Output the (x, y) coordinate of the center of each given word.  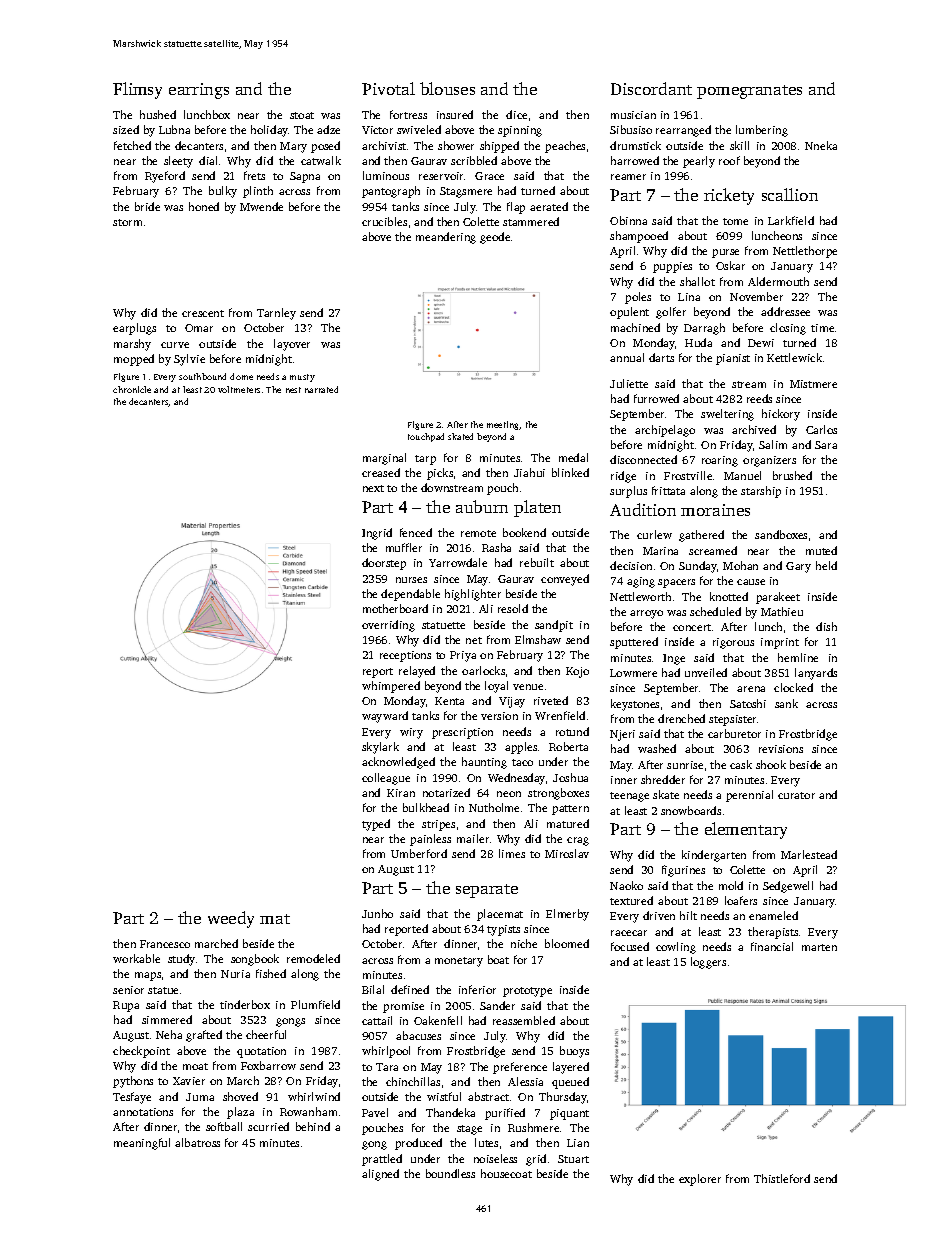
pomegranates (749, 92)
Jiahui (529, 472)
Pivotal (388, 88)
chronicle (132, 389)
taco (522, 762)
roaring (720, 461)
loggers (708, 963)
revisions (781, 749)
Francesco (165, 944)
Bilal (373, 989)
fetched (132, 145)
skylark (380, 748)
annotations (143, 1112)
